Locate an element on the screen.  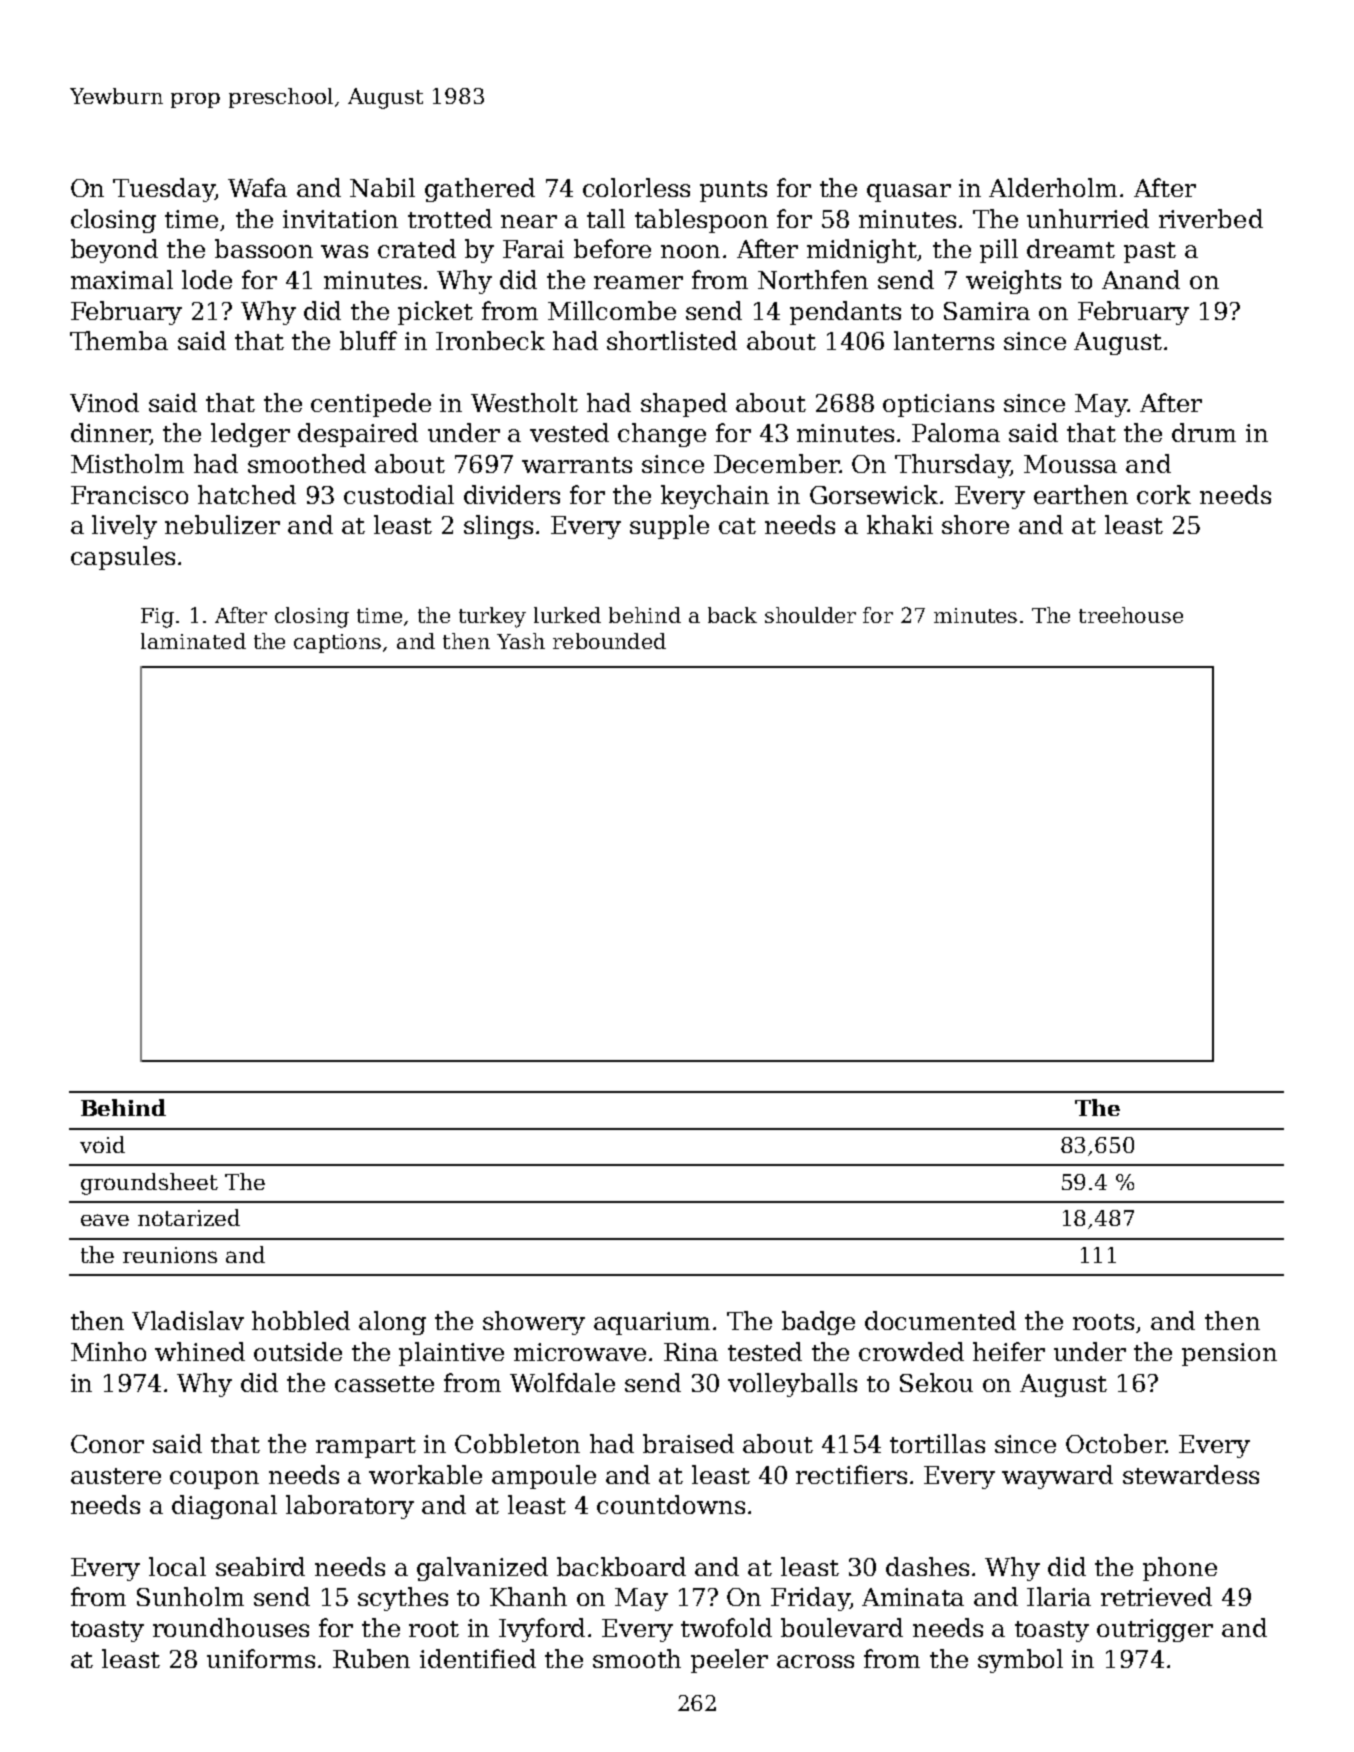
peeler is located at coordinates (729, 1661).
